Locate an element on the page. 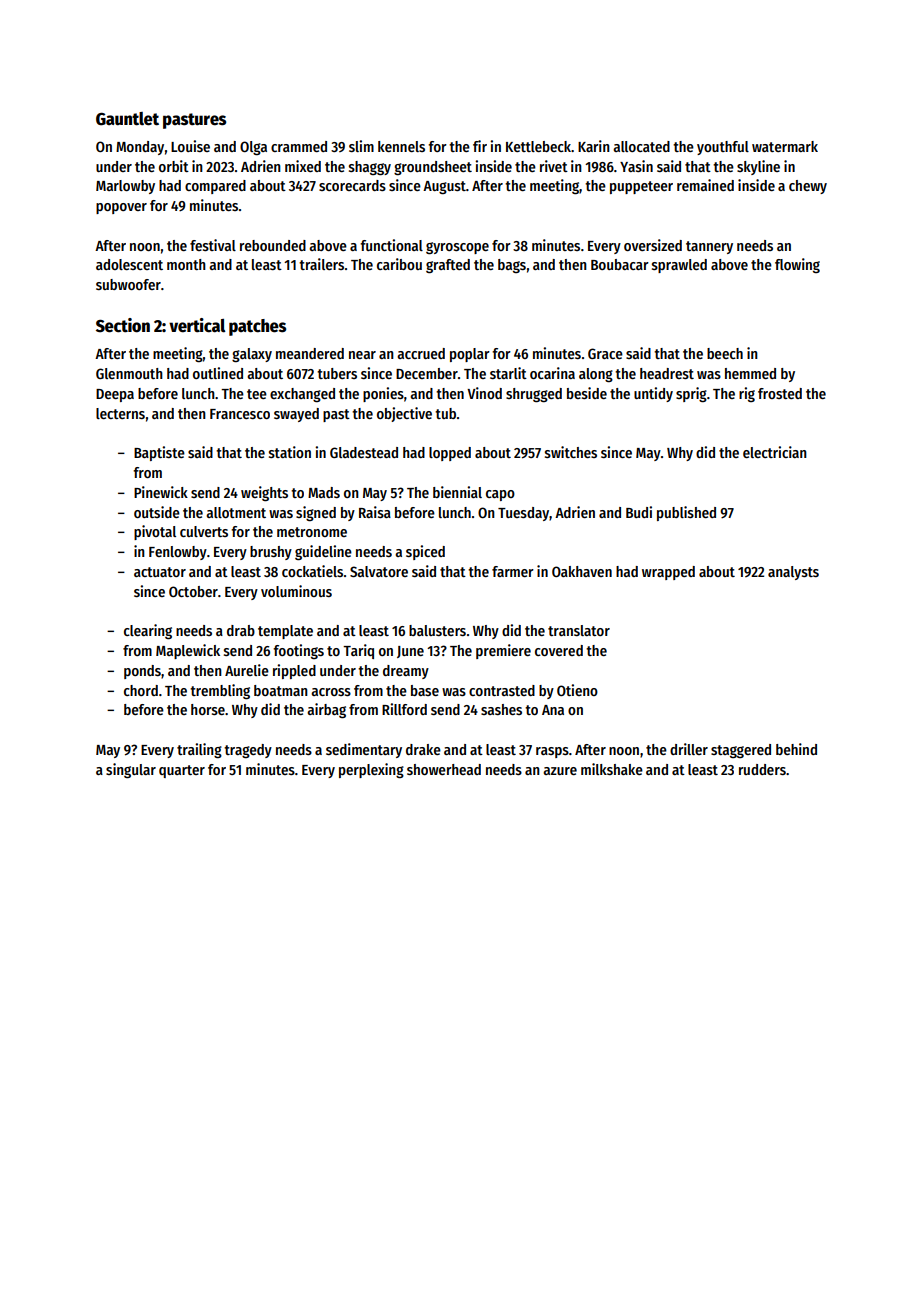 The width and height of the page is (924, 1308). Section is located at coordinates (123, 325).
